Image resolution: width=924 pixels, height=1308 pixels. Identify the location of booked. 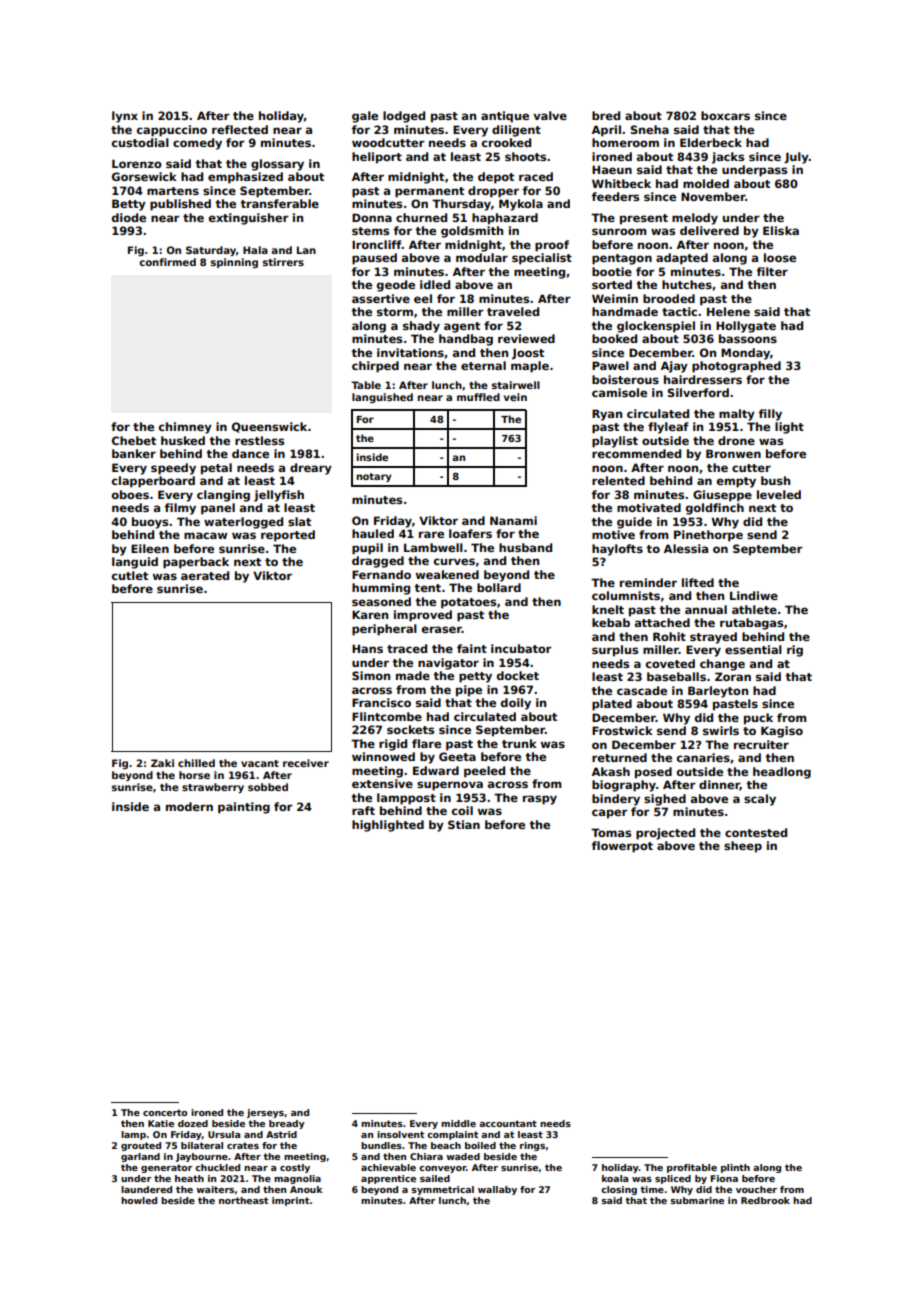
(614, 338).
